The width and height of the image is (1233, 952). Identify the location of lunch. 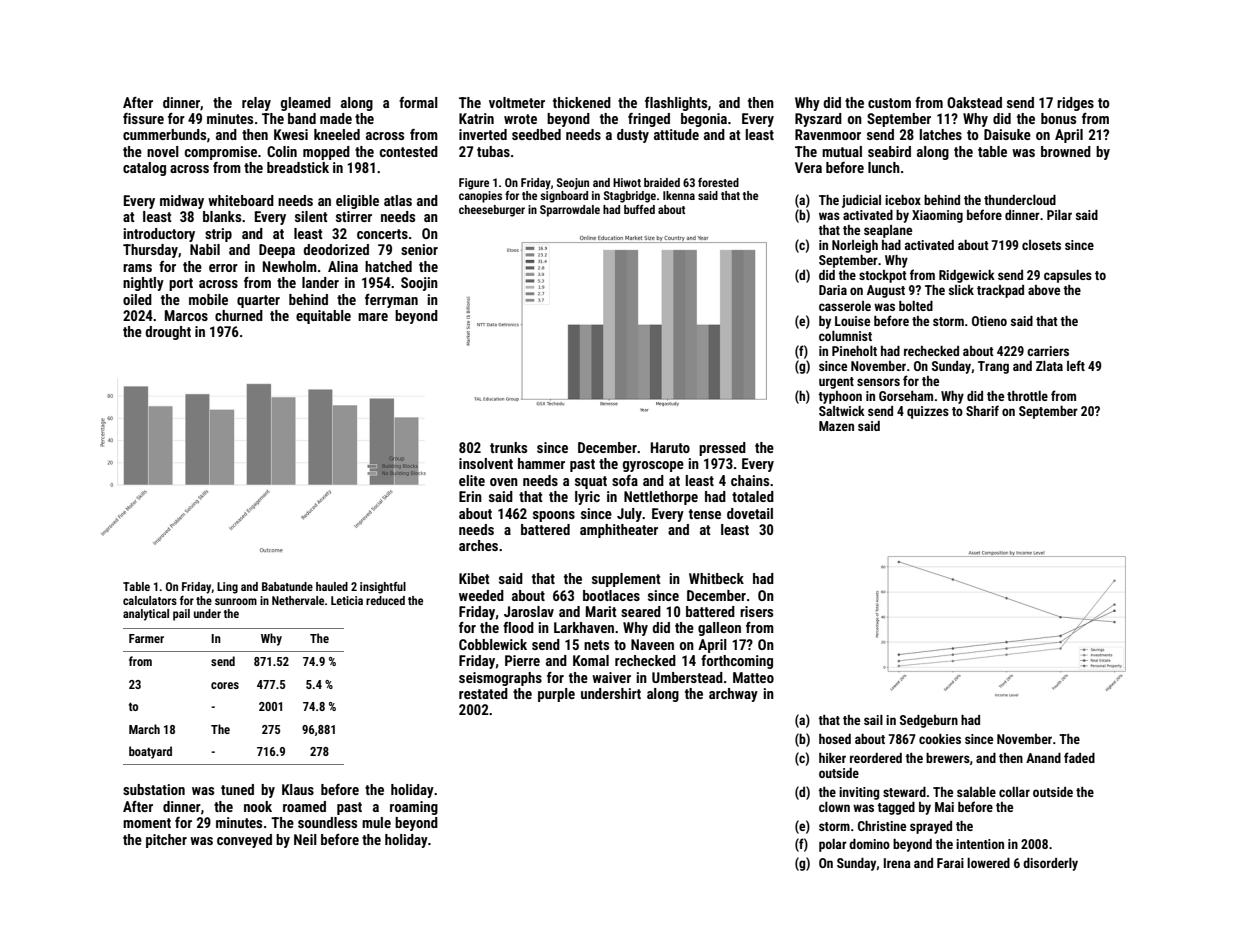
(884, 167).
